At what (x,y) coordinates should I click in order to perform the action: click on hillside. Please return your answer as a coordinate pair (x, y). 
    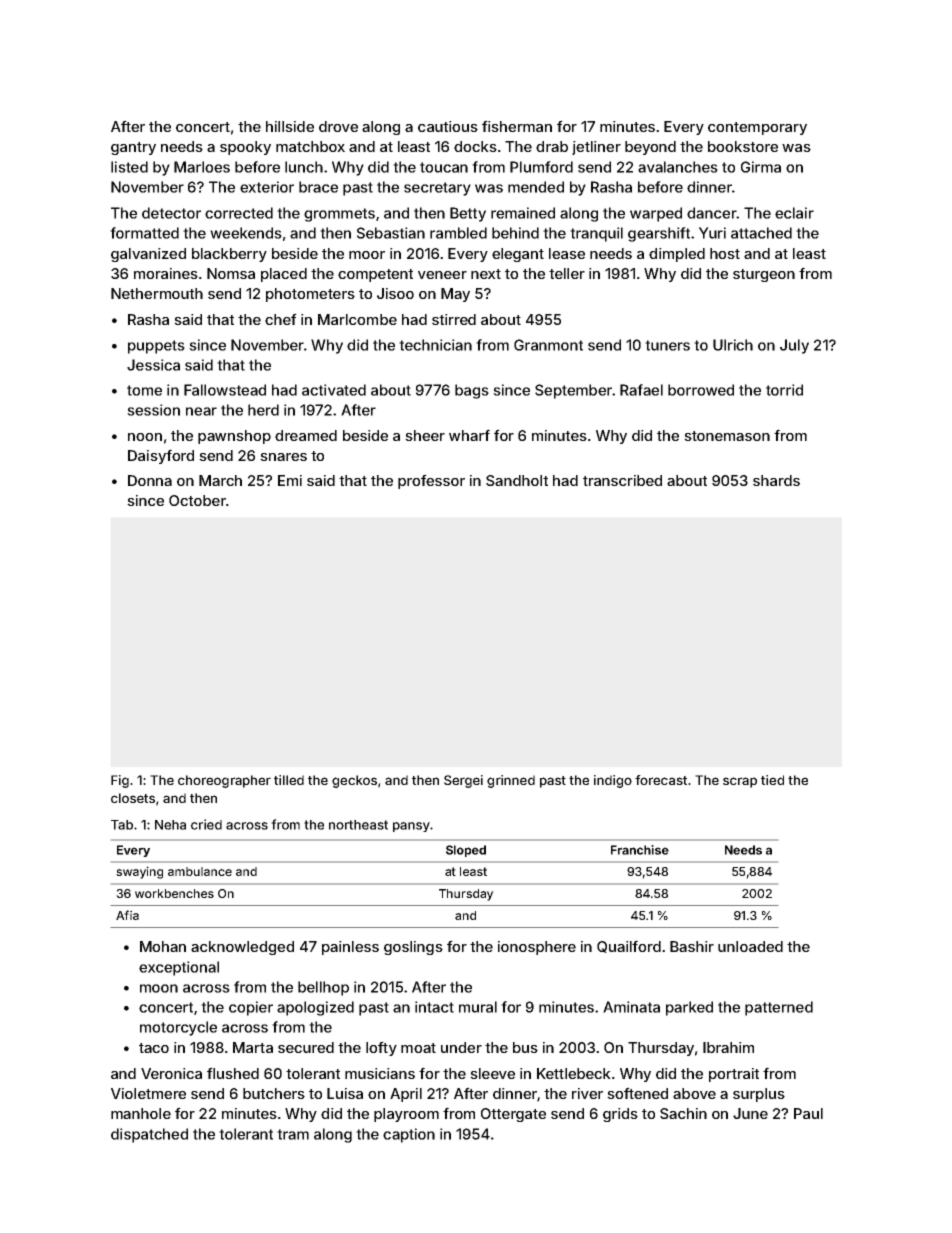
    Looking at the image, I should click on (290, 126).
